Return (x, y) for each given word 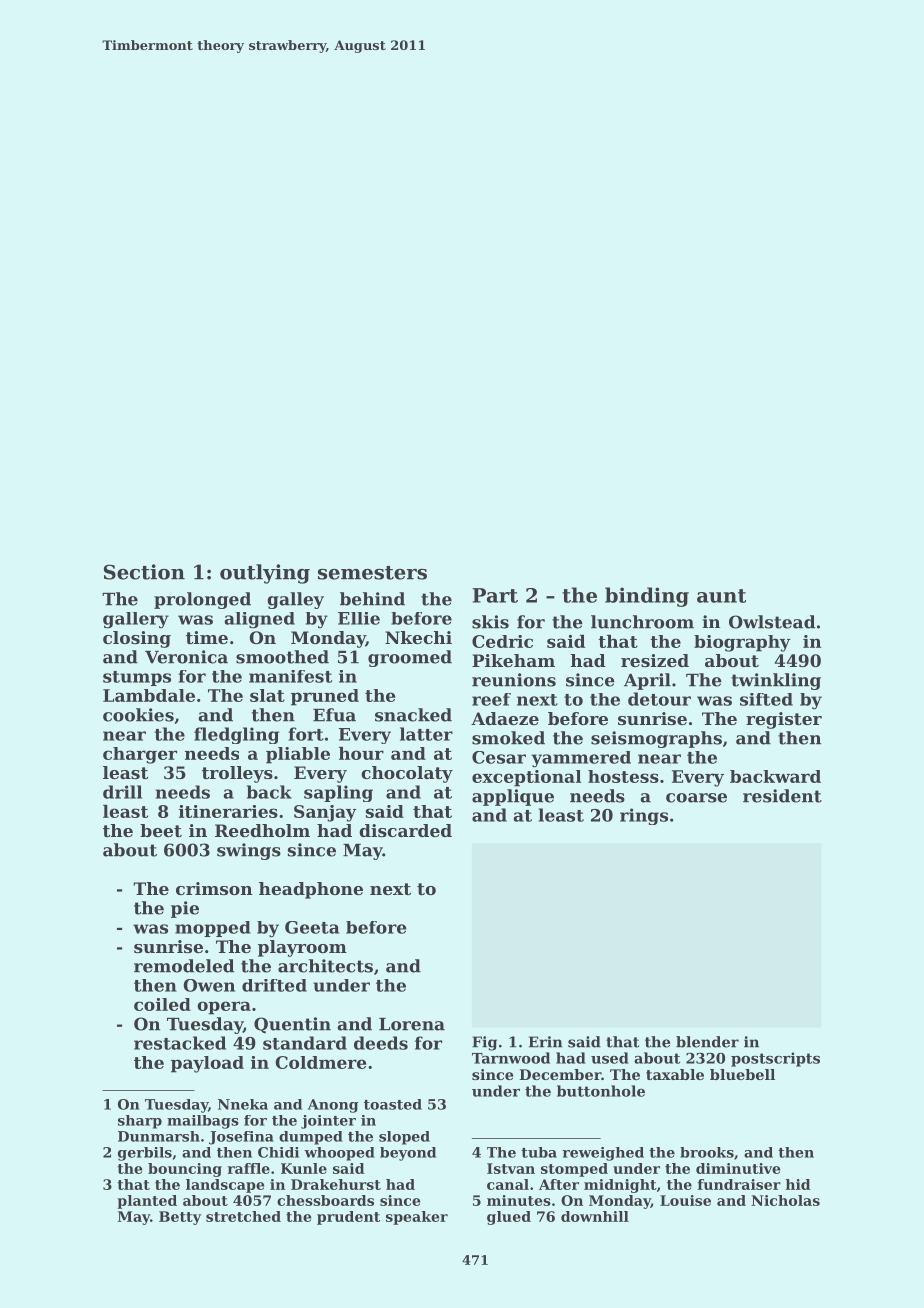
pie (185, 909)
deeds (381, 1043)
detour (659, 699)
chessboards (325, 1200)
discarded (405, 830)
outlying (265, 574)
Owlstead (772, 622)
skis (490, 622)
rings (644, 816)
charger (140, 755)
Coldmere (320, 1062)
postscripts (775, 1059)
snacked (413, 715)
